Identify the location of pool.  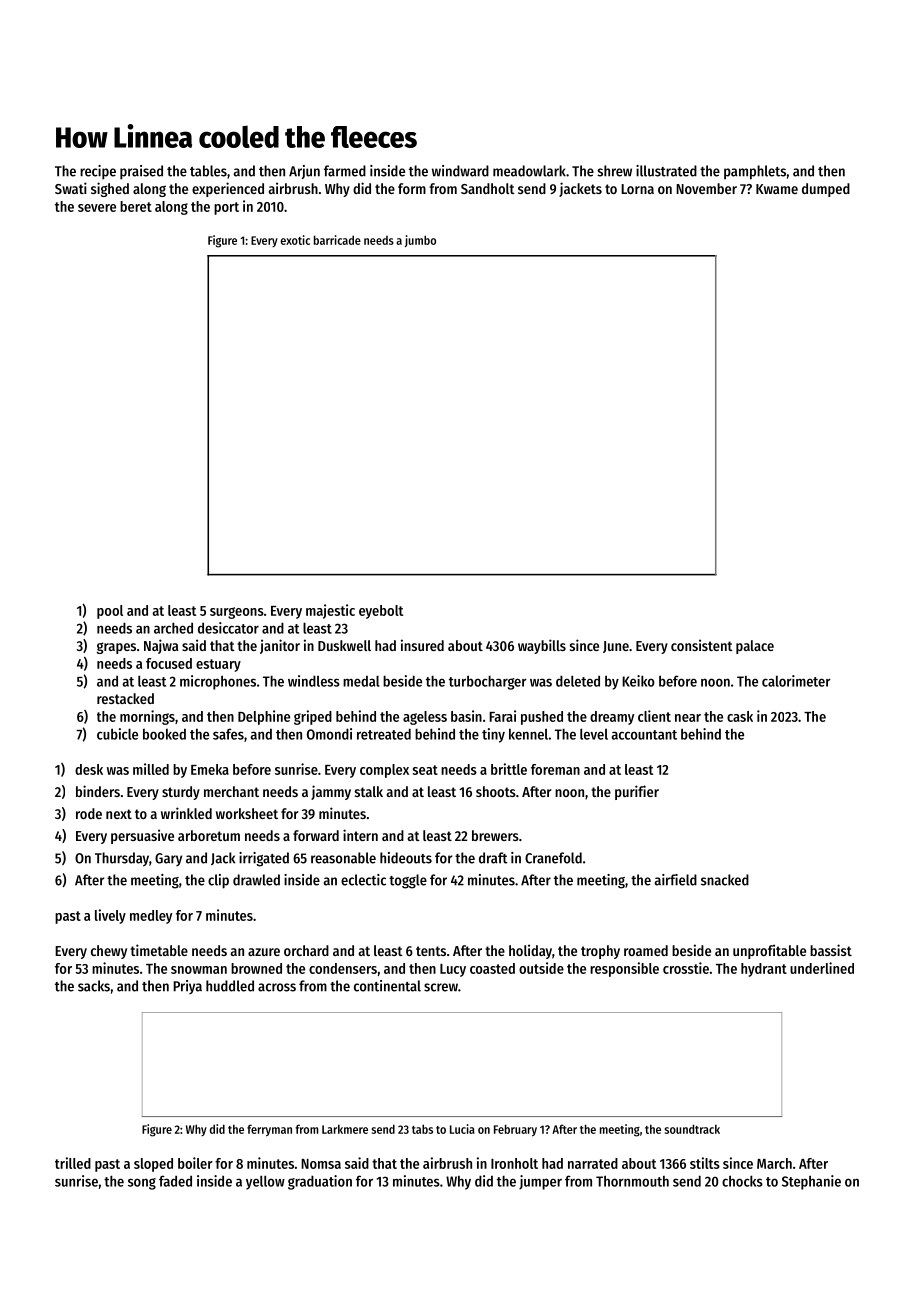
(110, 612).
